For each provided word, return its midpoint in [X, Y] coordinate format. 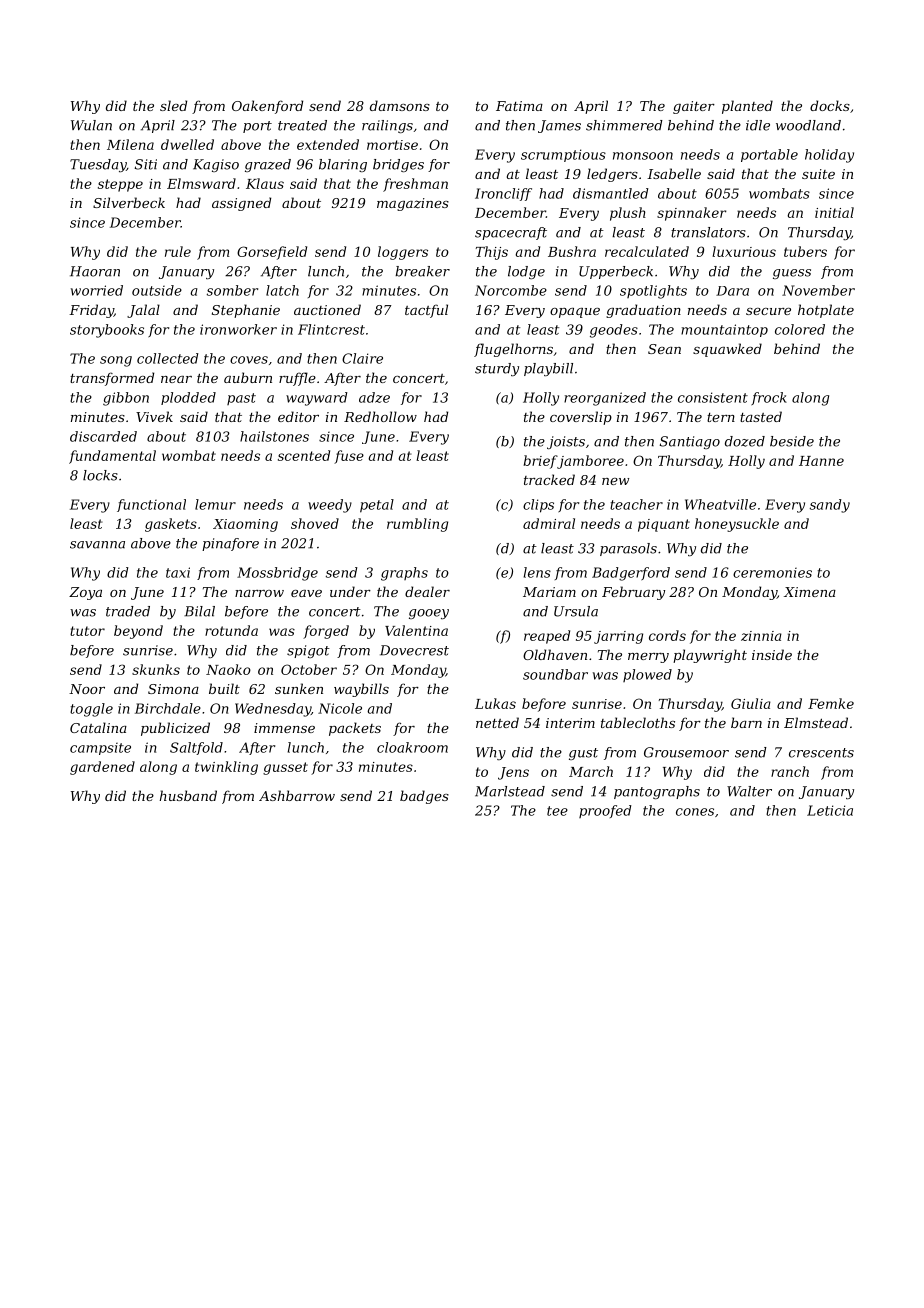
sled [173, 105]
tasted [761, 416]
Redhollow [380, 416]
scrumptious [563, 155]
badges [424, 797]
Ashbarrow [297, 795]
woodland [808, 125]
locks [100, 475]
